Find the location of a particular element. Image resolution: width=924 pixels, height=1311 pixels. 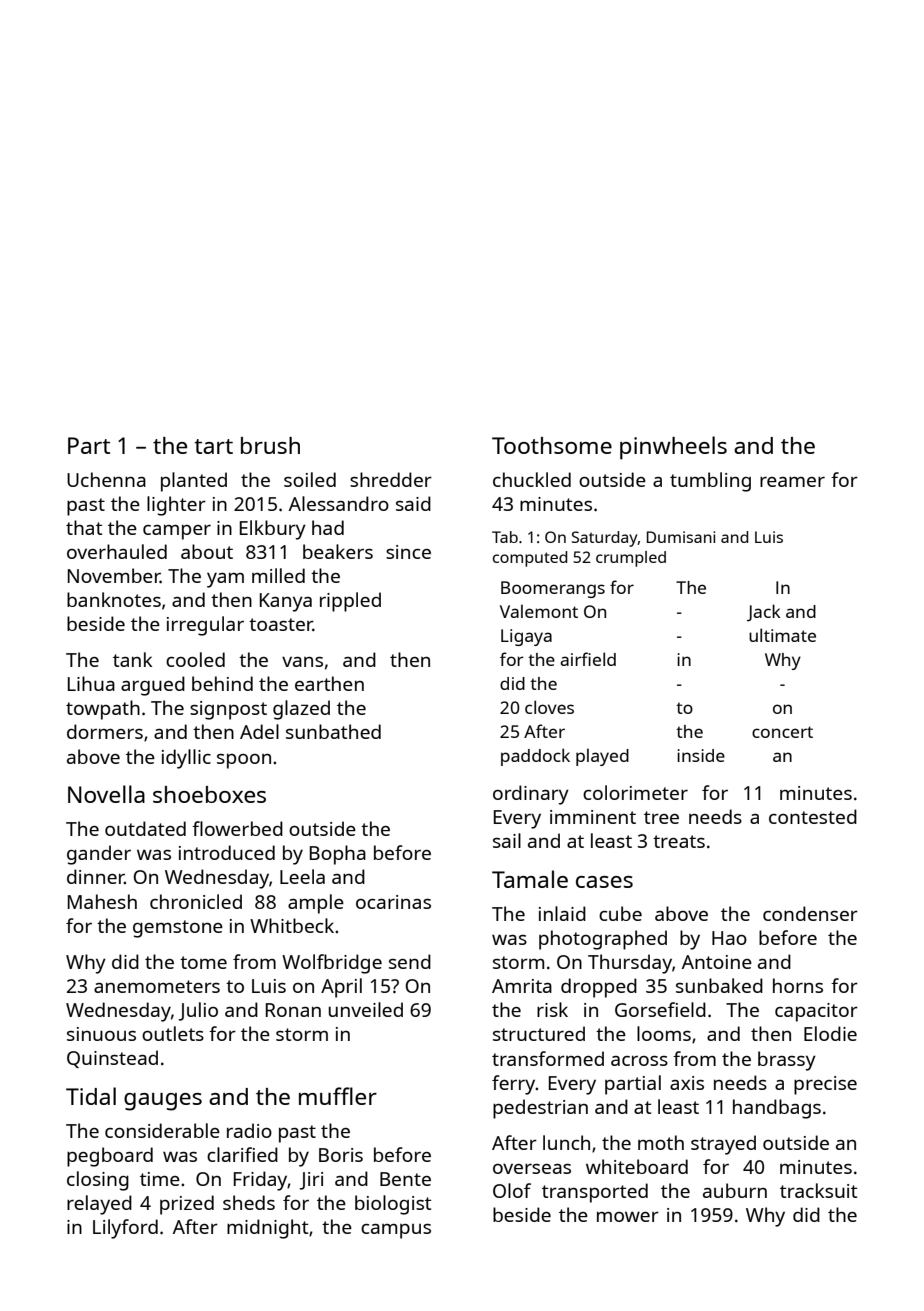

airfield is located at coordinates (588, 659).
